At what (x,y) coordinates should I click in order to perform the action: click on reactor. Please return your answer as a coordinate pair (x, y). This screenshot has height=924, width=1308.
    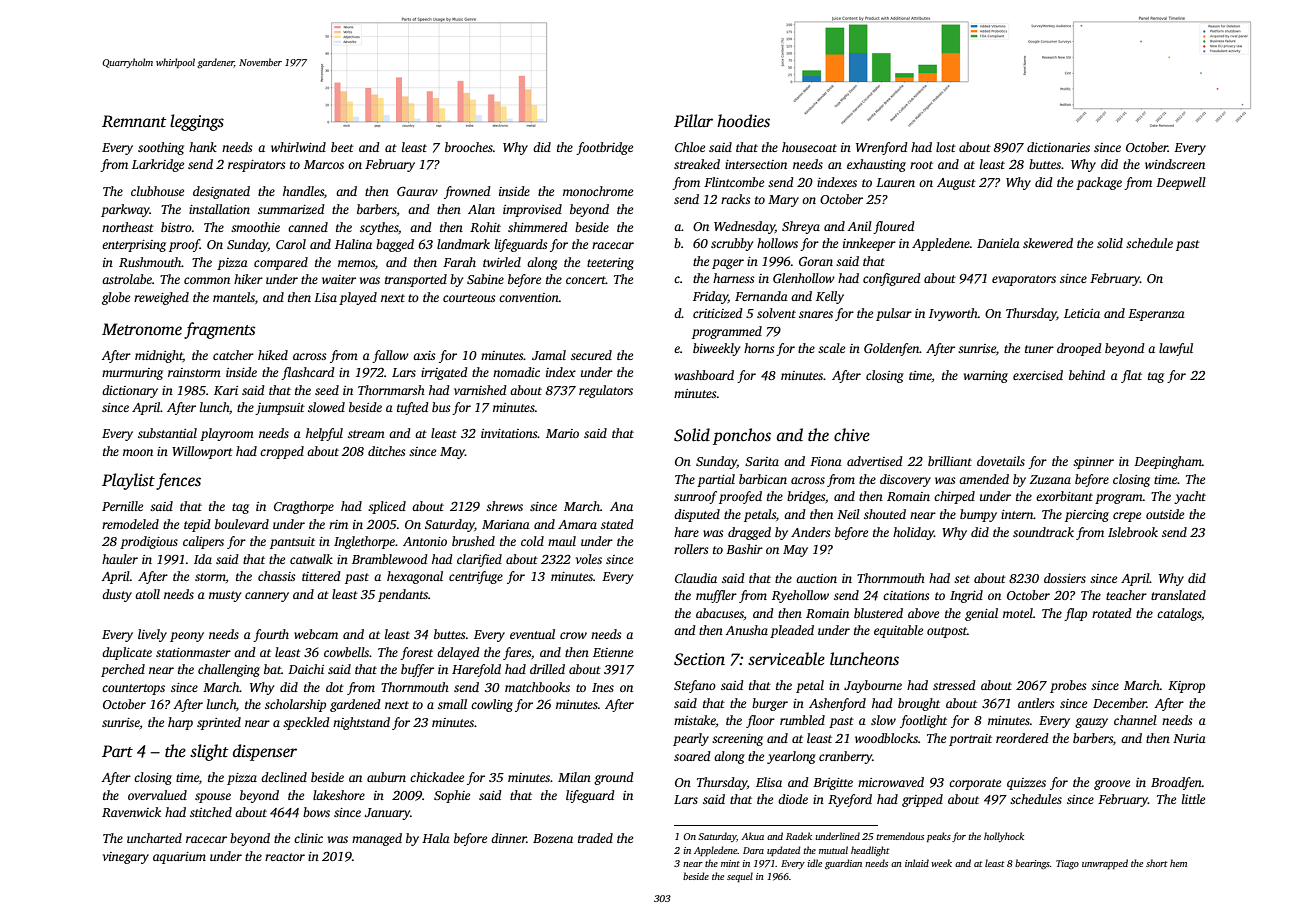
    Looking at the image, I should click on (285, 857).
